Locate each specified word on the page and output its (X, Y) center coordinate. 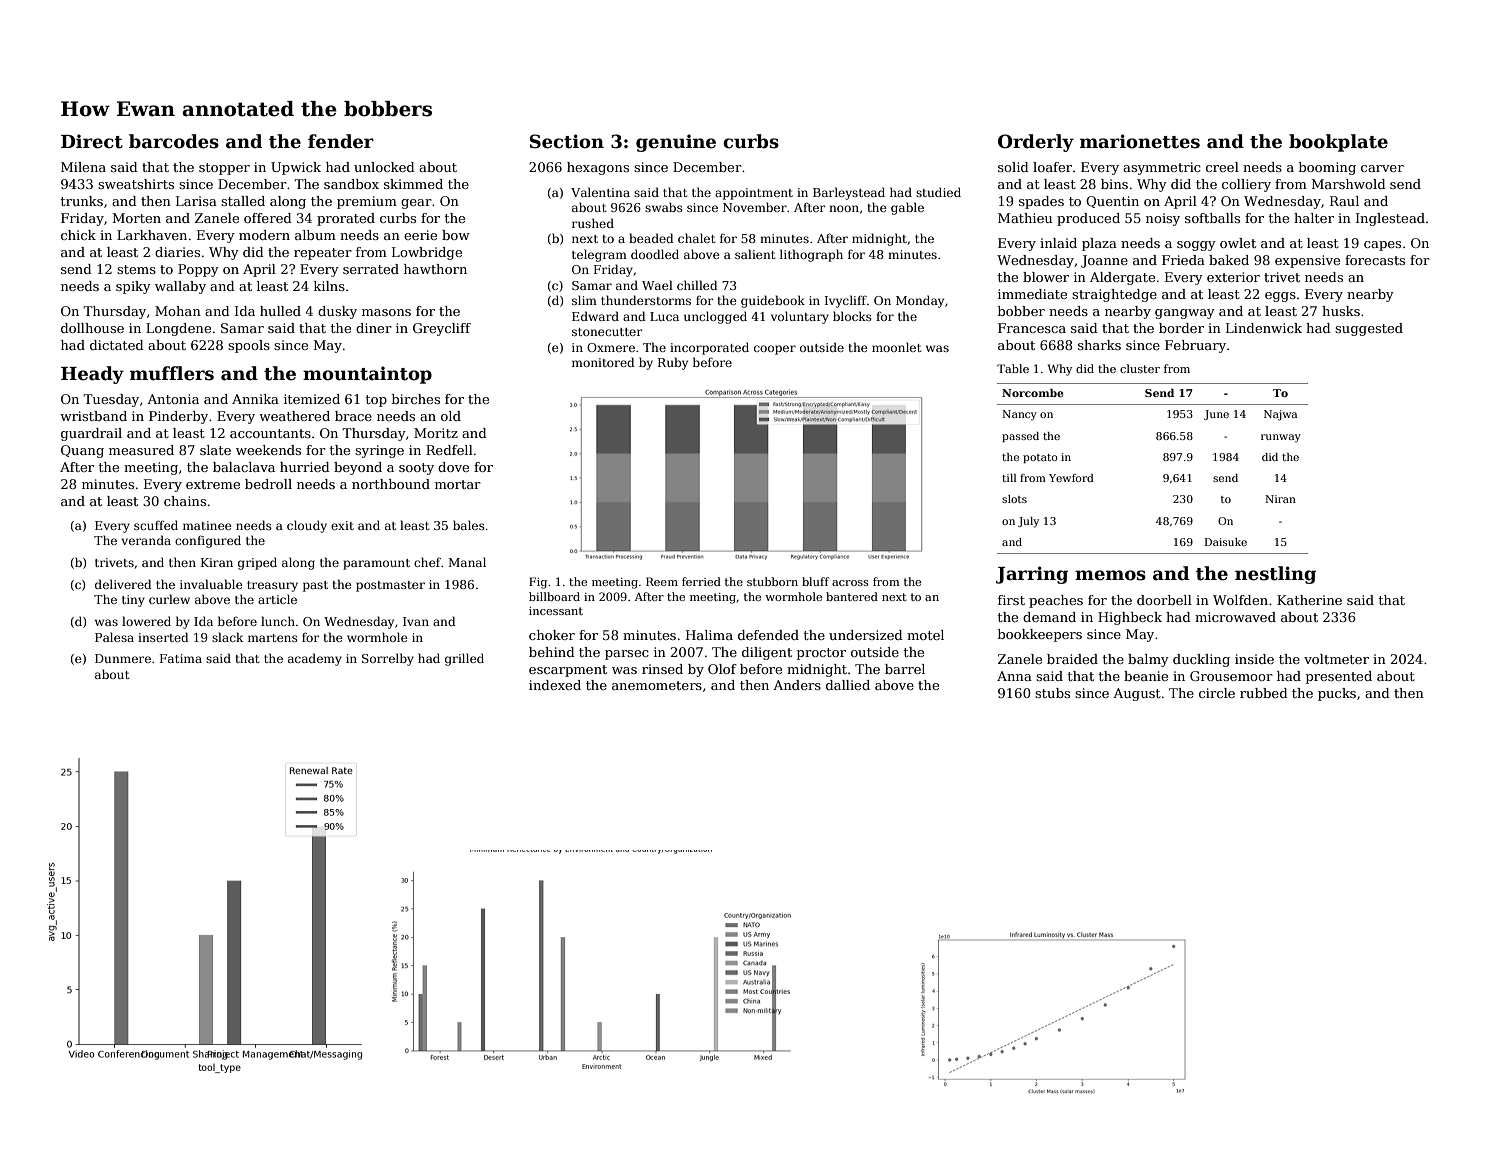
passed (1020, 437)
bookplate (1338, 143)
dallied (848, 685)
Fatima (181, 658)
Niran (1280, 499)
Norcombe (1033, 393)
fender (341, 141)
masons (386, 312)
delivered (123, 584)
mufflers (172, 373)
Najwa (1280, 415)
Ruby (673, 363)
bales (469, 525)
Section (567, 141)
